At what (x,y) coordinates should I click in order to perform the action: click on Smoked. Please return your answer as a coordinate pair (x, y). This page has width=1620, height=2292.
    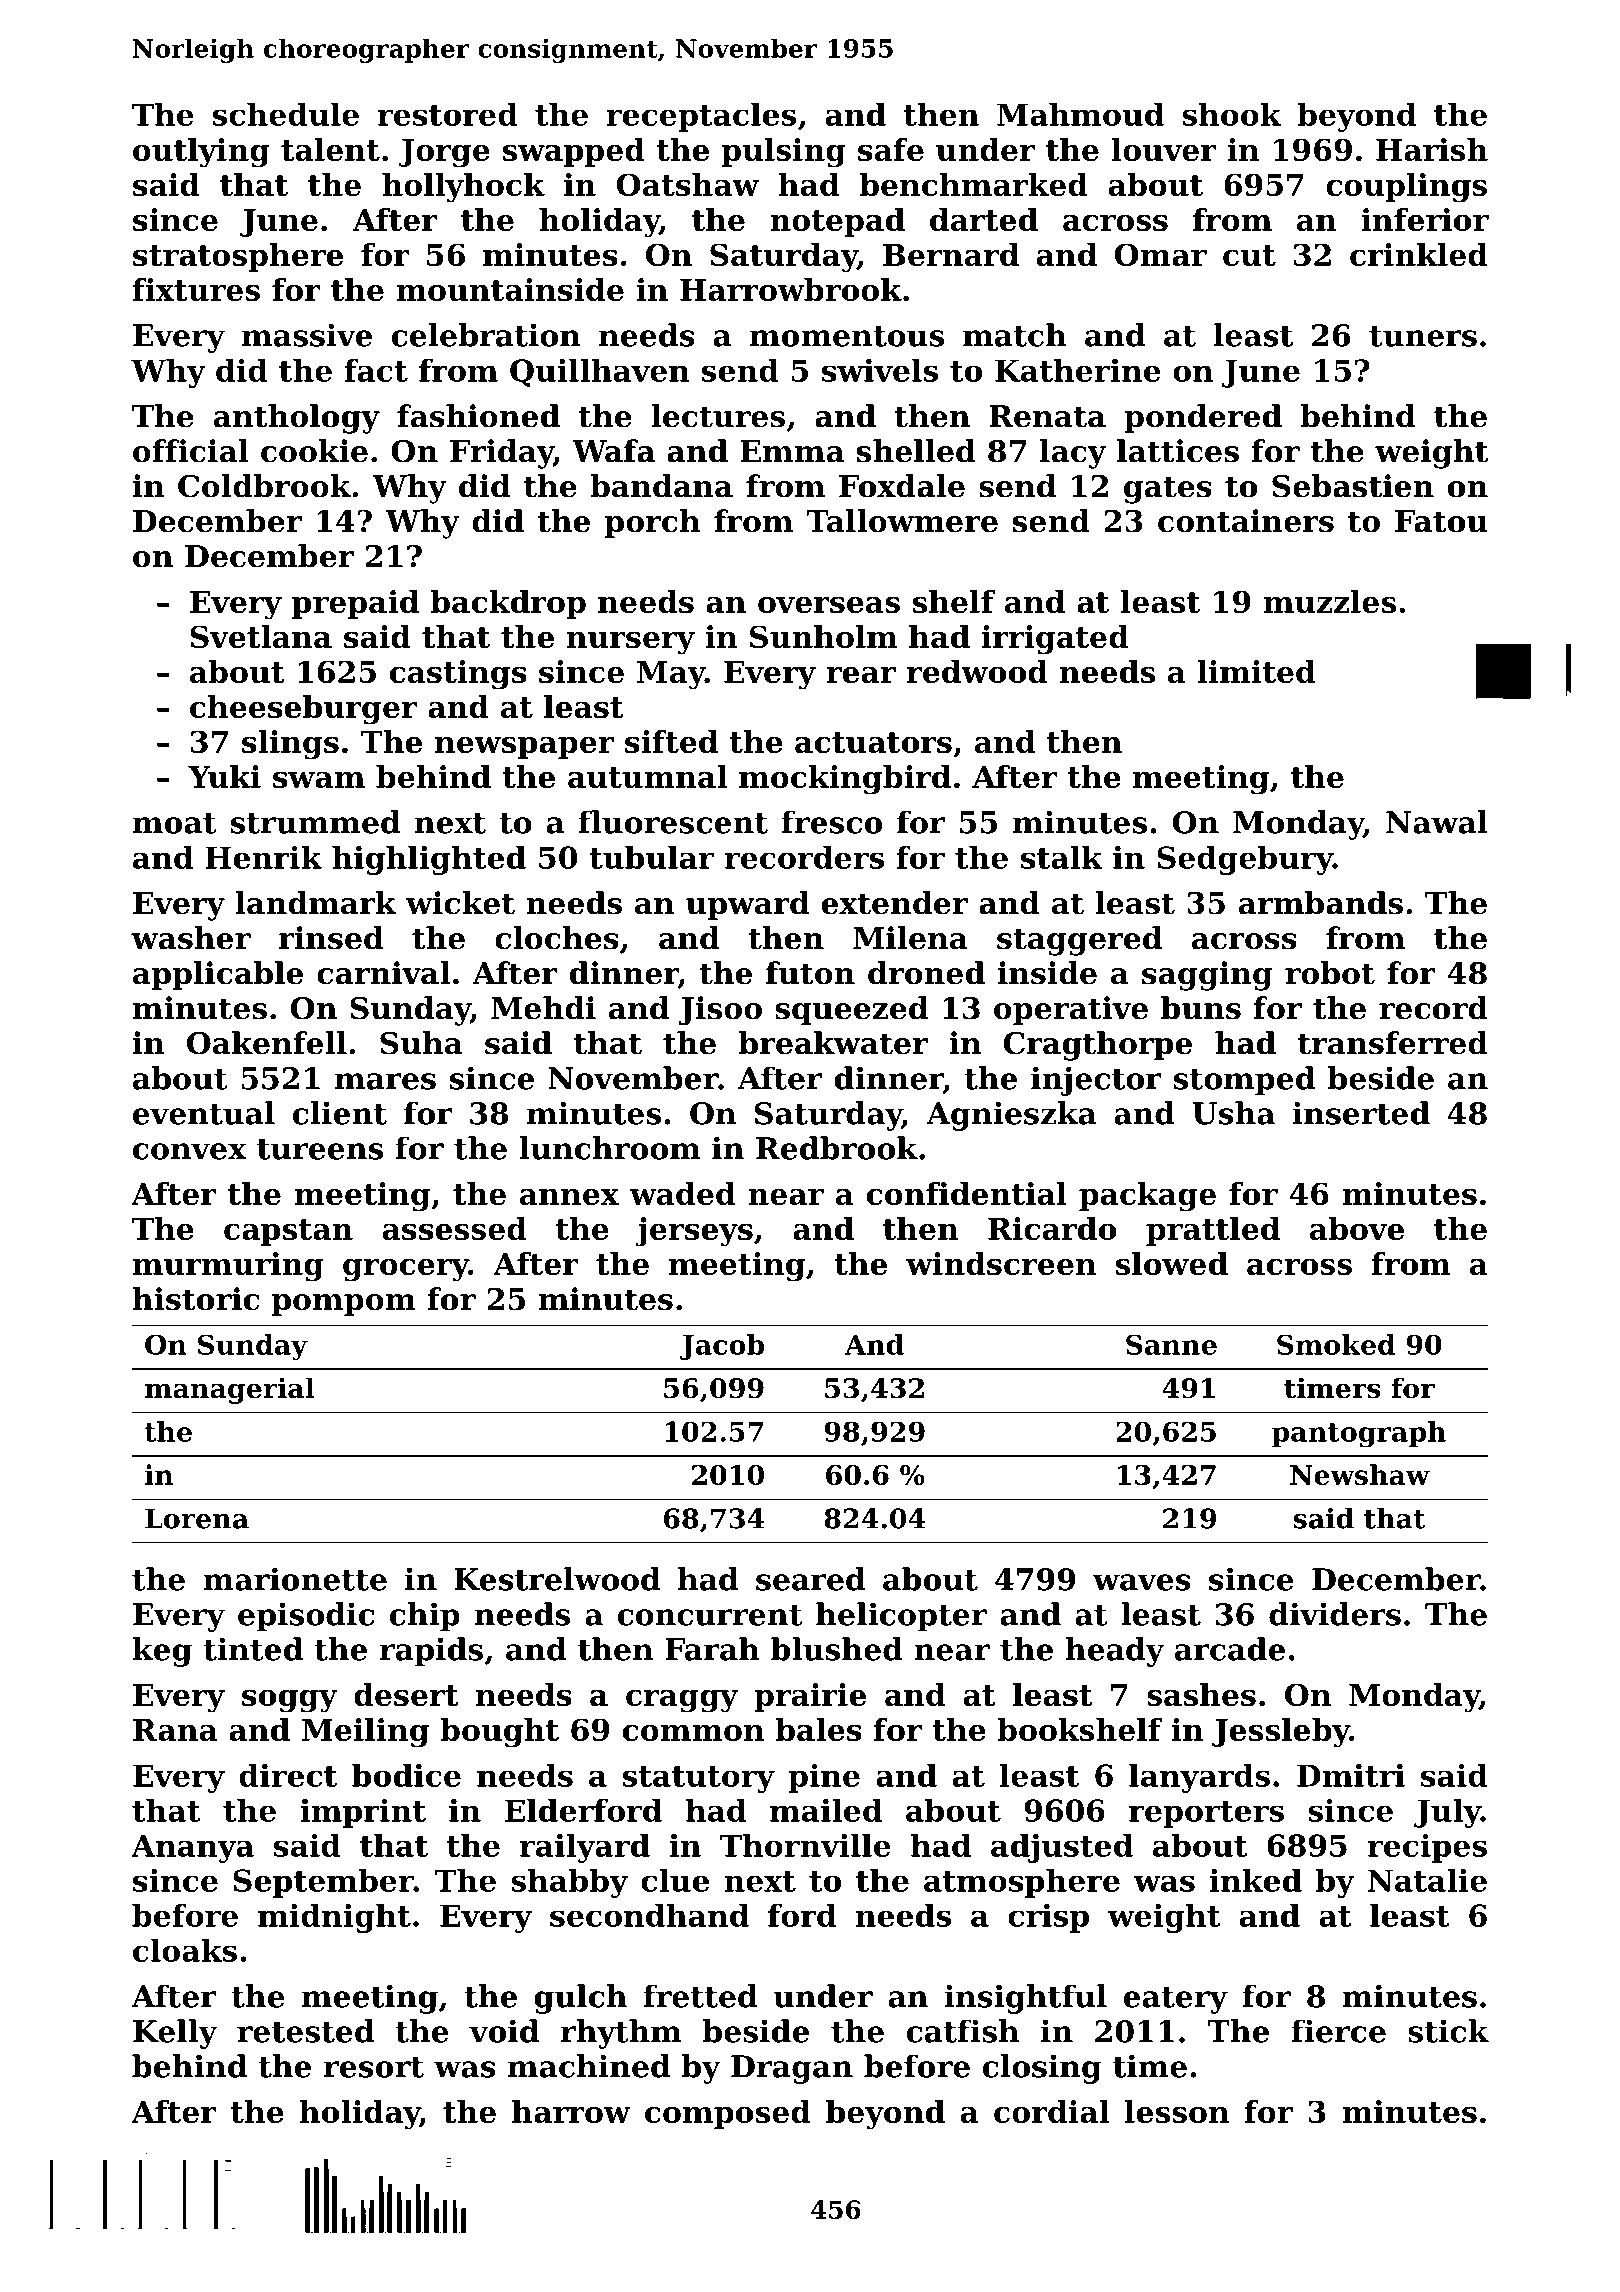
    Looking at the image, I should click on (1336, 1344).
